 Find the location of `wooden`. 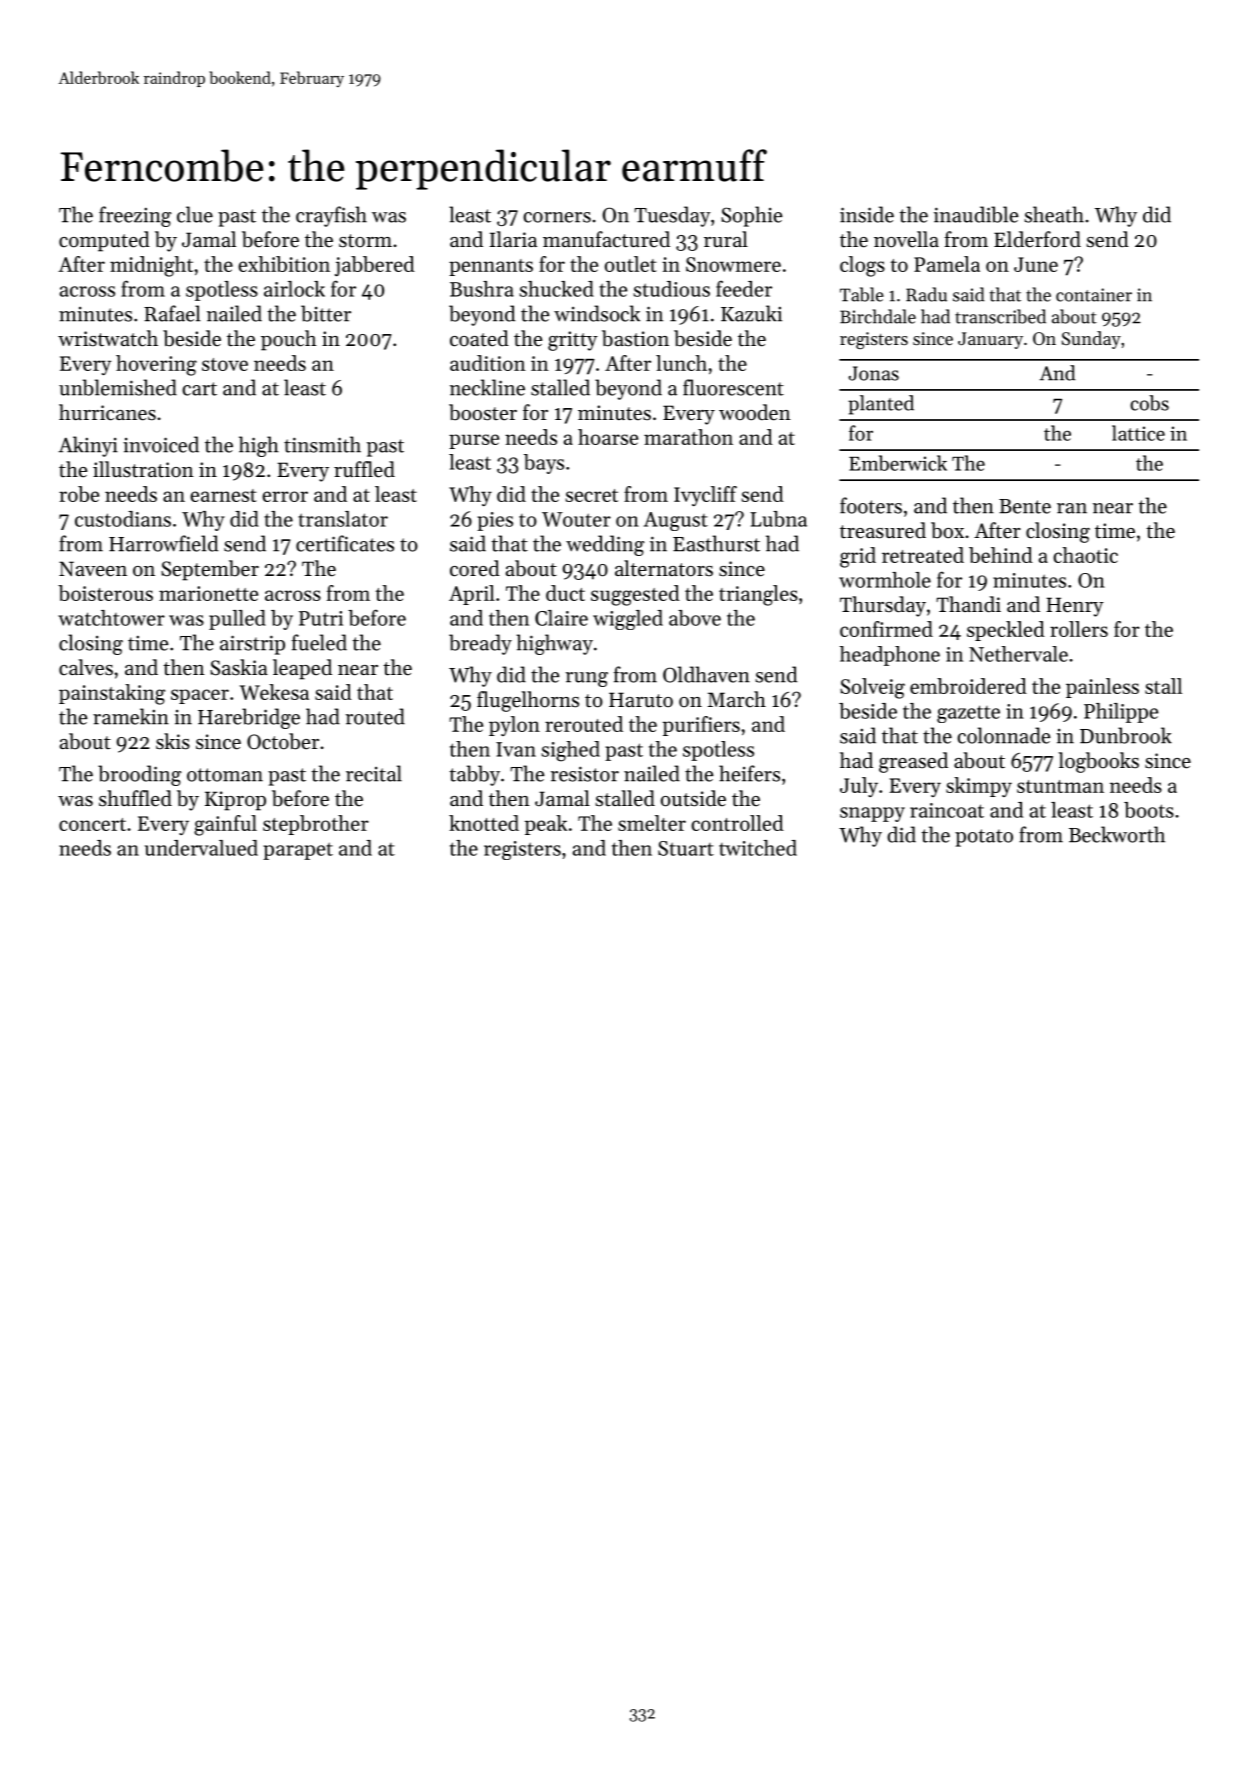

wooden is located at coordinates (755, 412).
